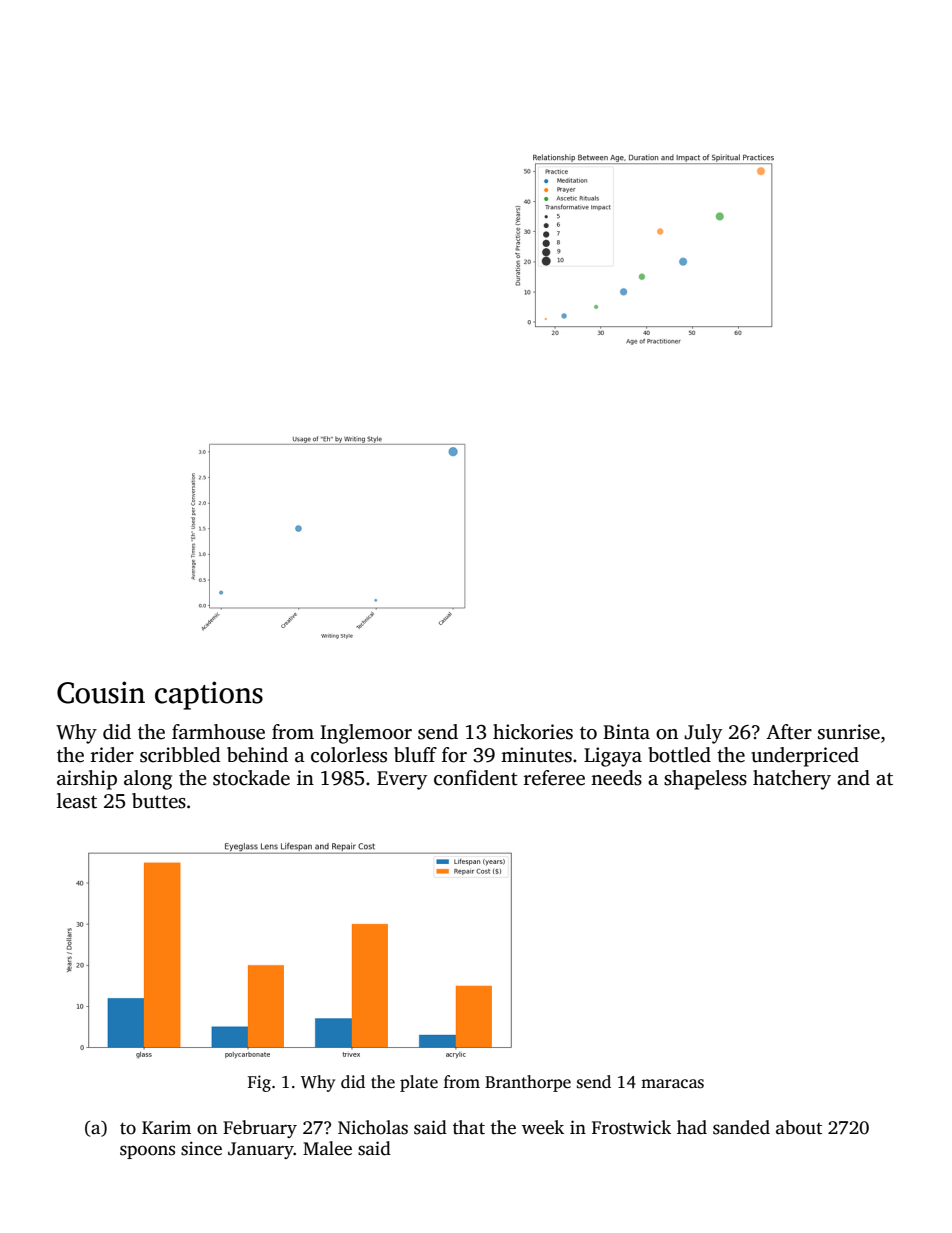 The width and height of the screenshot is (952, 1233). I want to click on referee, so click(554, 778).
